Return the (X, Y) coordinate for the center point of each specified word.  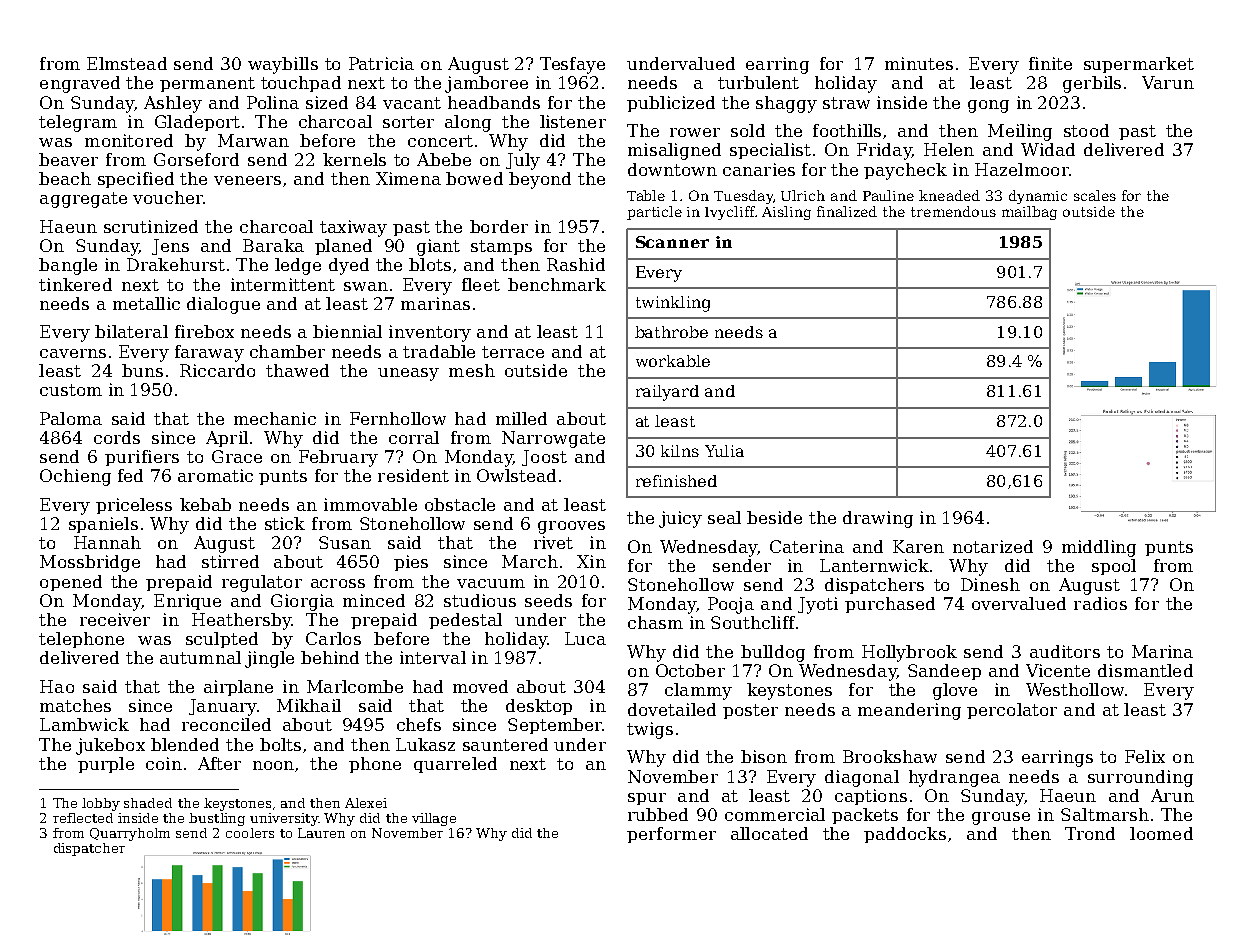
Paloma (71, 418)
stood (1086, 130)
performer (671, 835)
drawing (878, 519)
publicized (671, 104)
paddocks (905, 835)
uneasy (408, 374)
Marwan (253, 140)
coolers (250, 833)
